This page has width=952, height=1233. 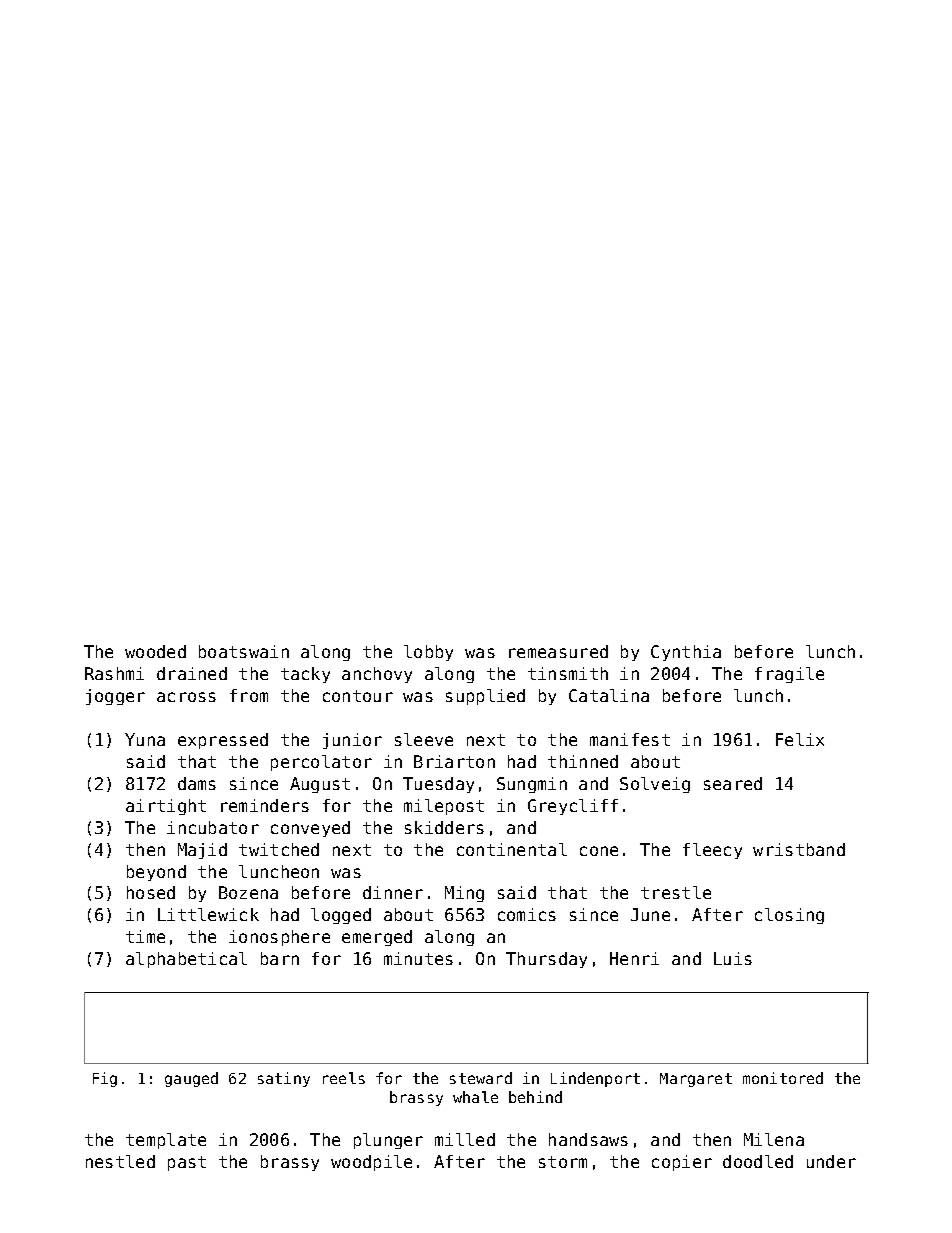 I want to click on minutes, so click(x=418, y=958).
